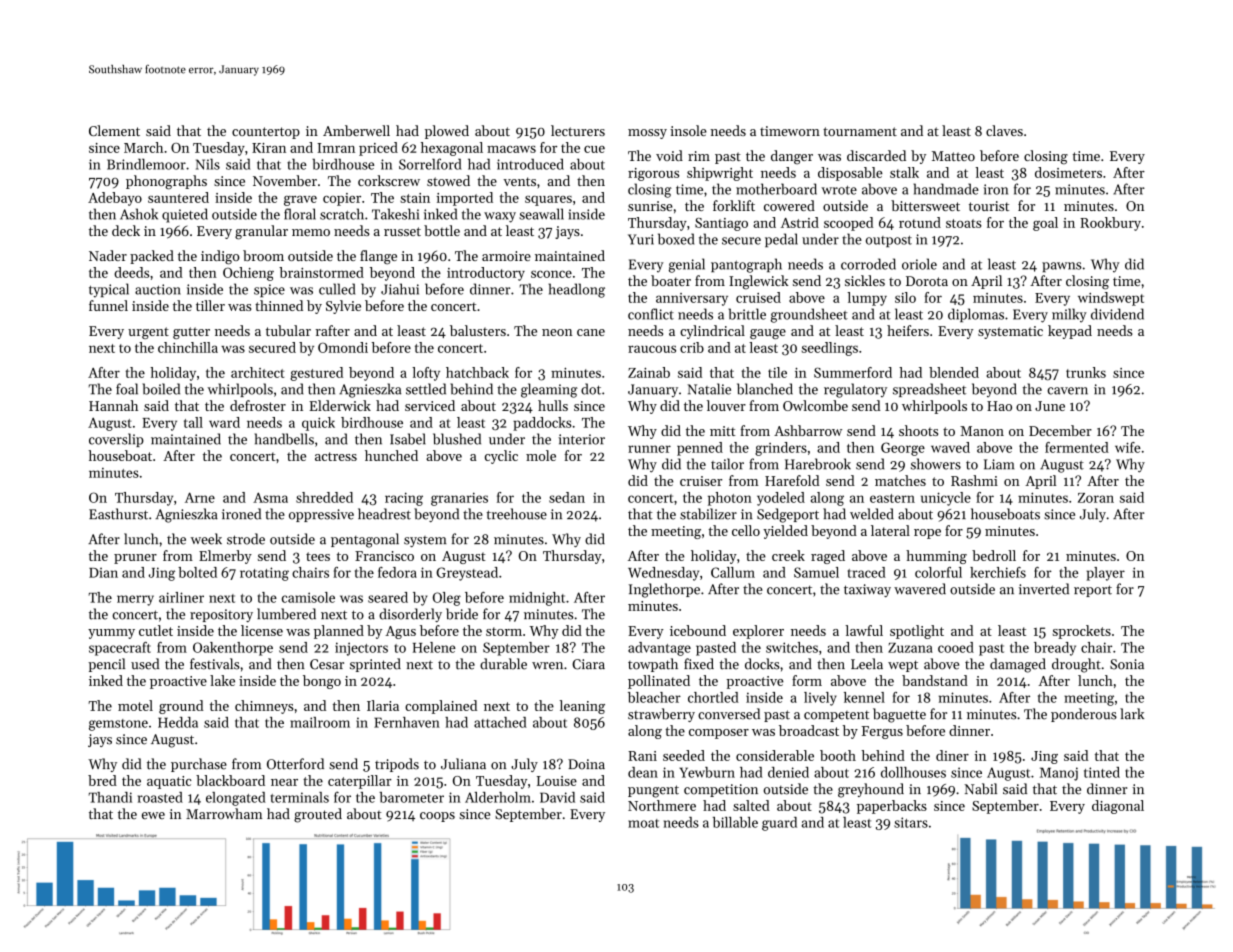 The image size is (1233, 952). Describe the element at coordinates (664, 590) in the screenshot. I see `Inglethorpe` at that location.
